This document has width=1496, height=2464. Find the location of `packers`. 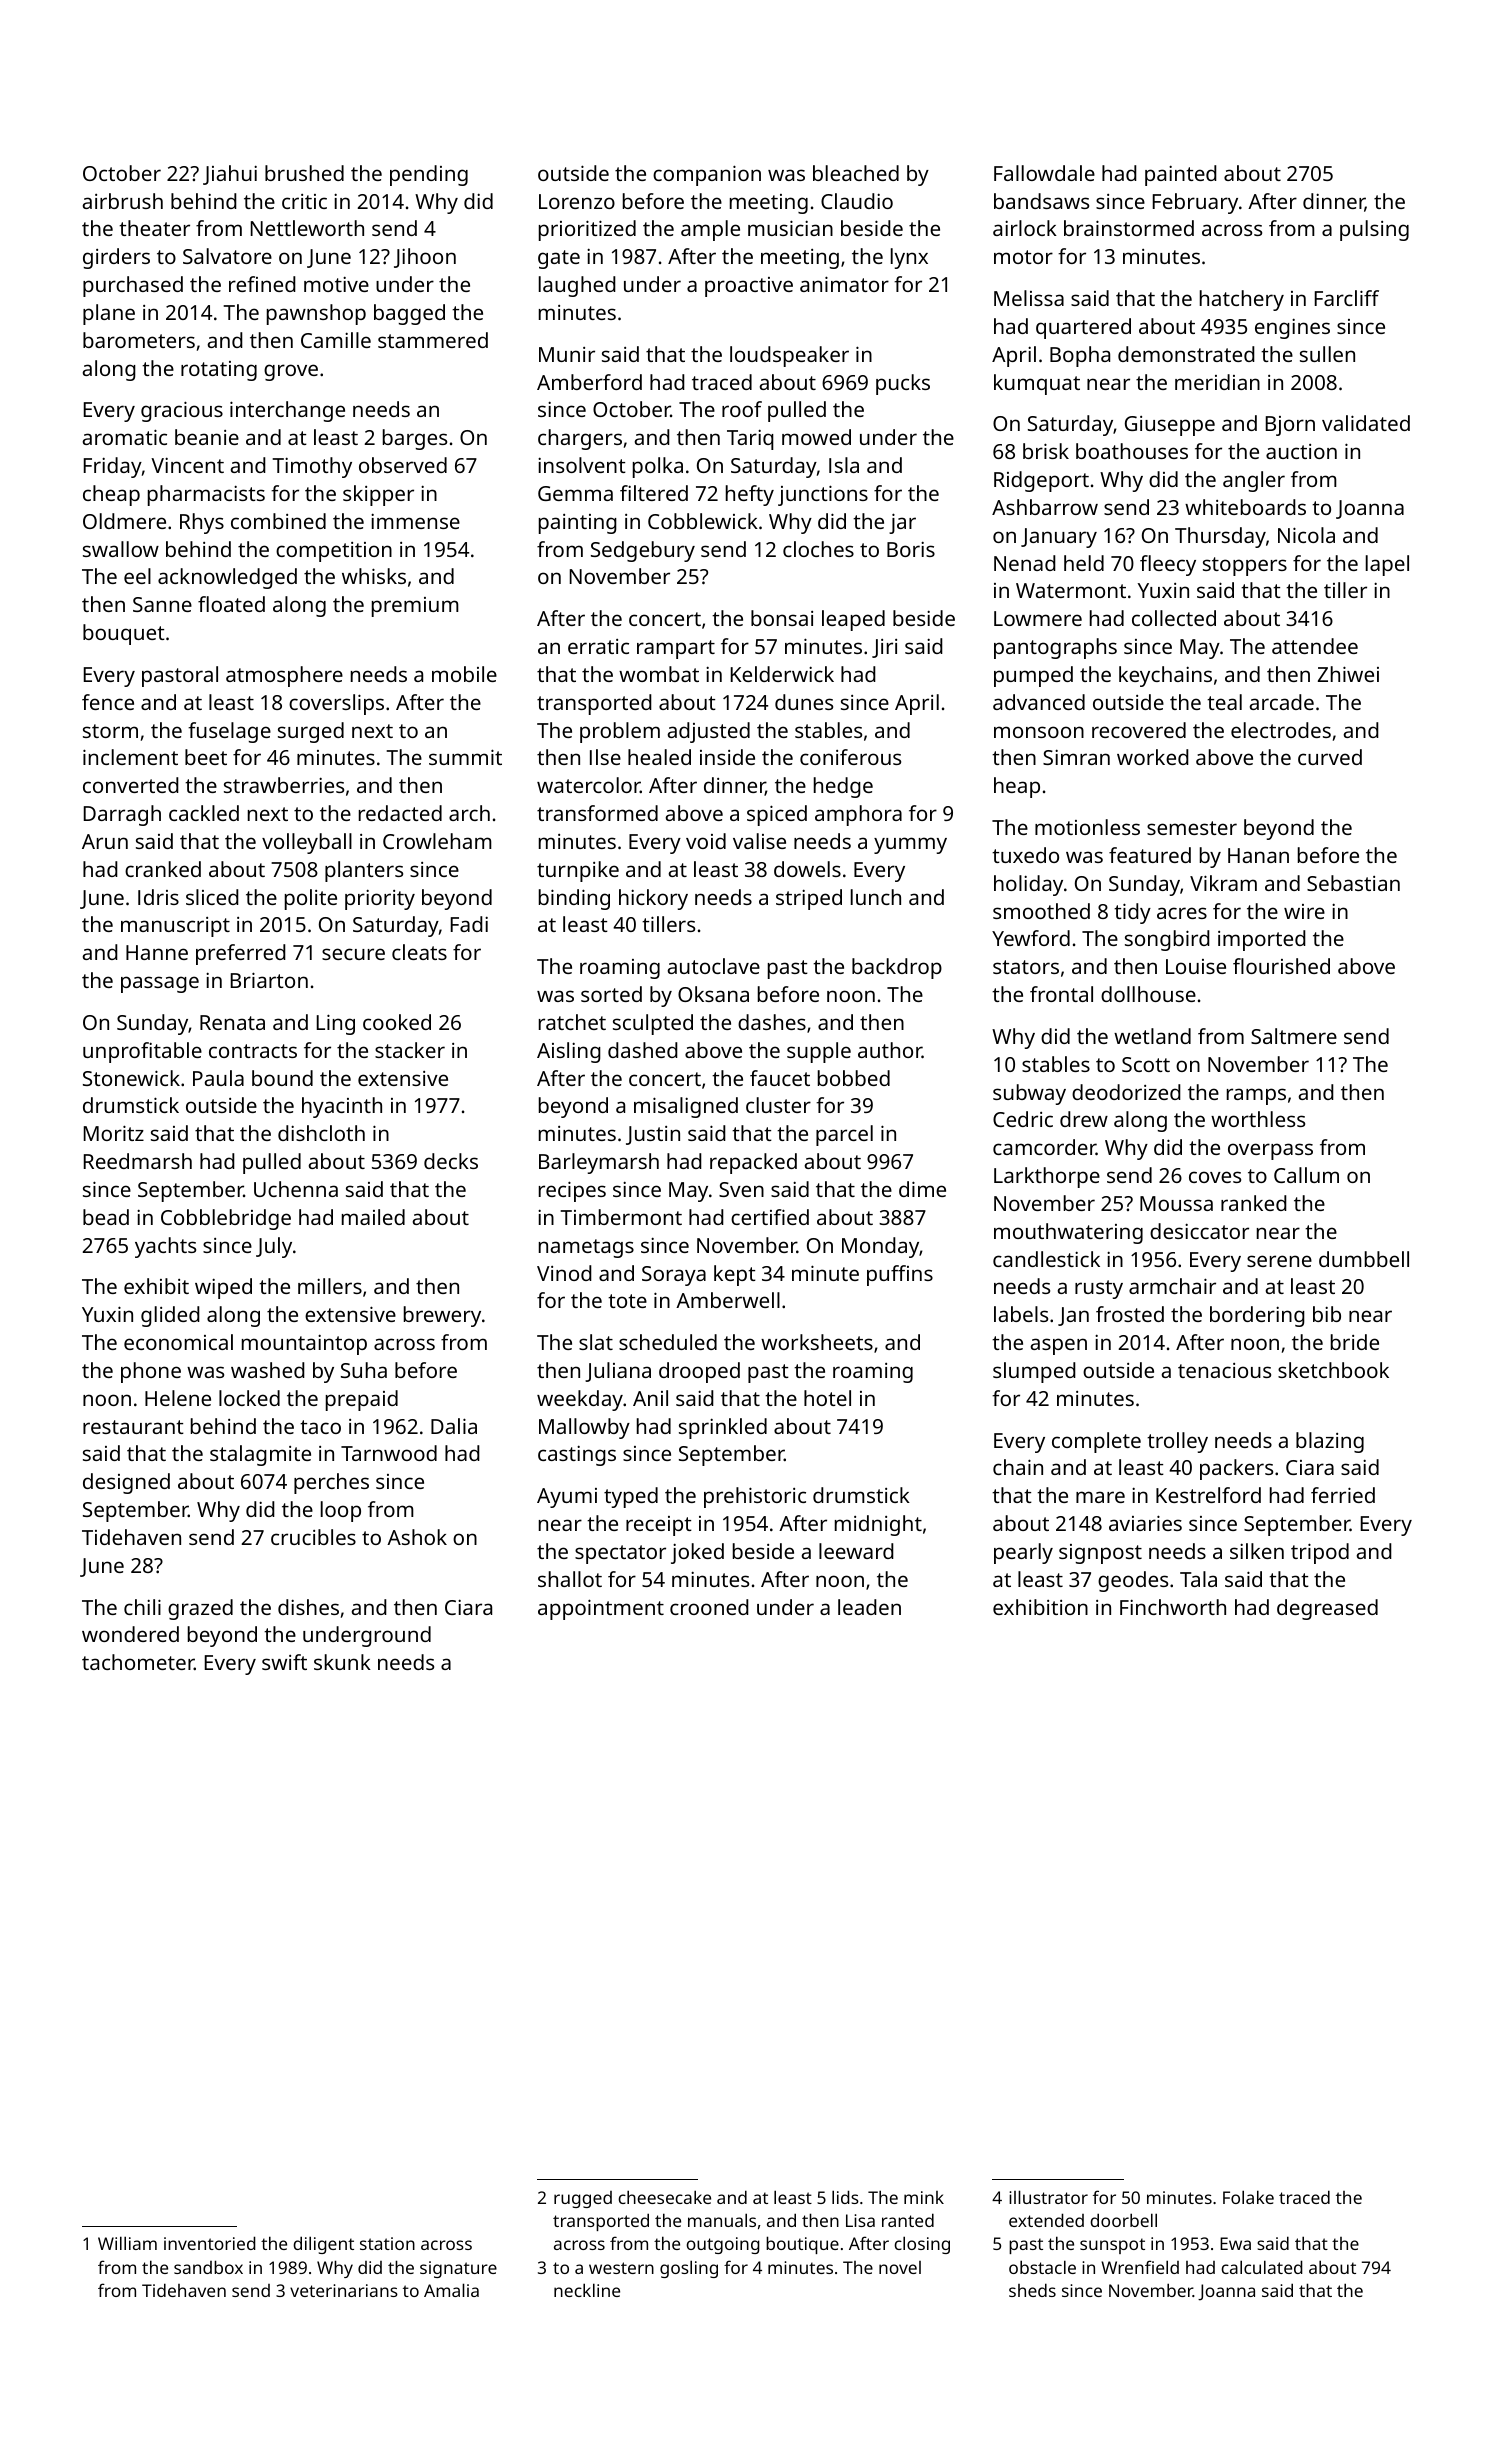

packers is located at coordinates (1236, 1469).
